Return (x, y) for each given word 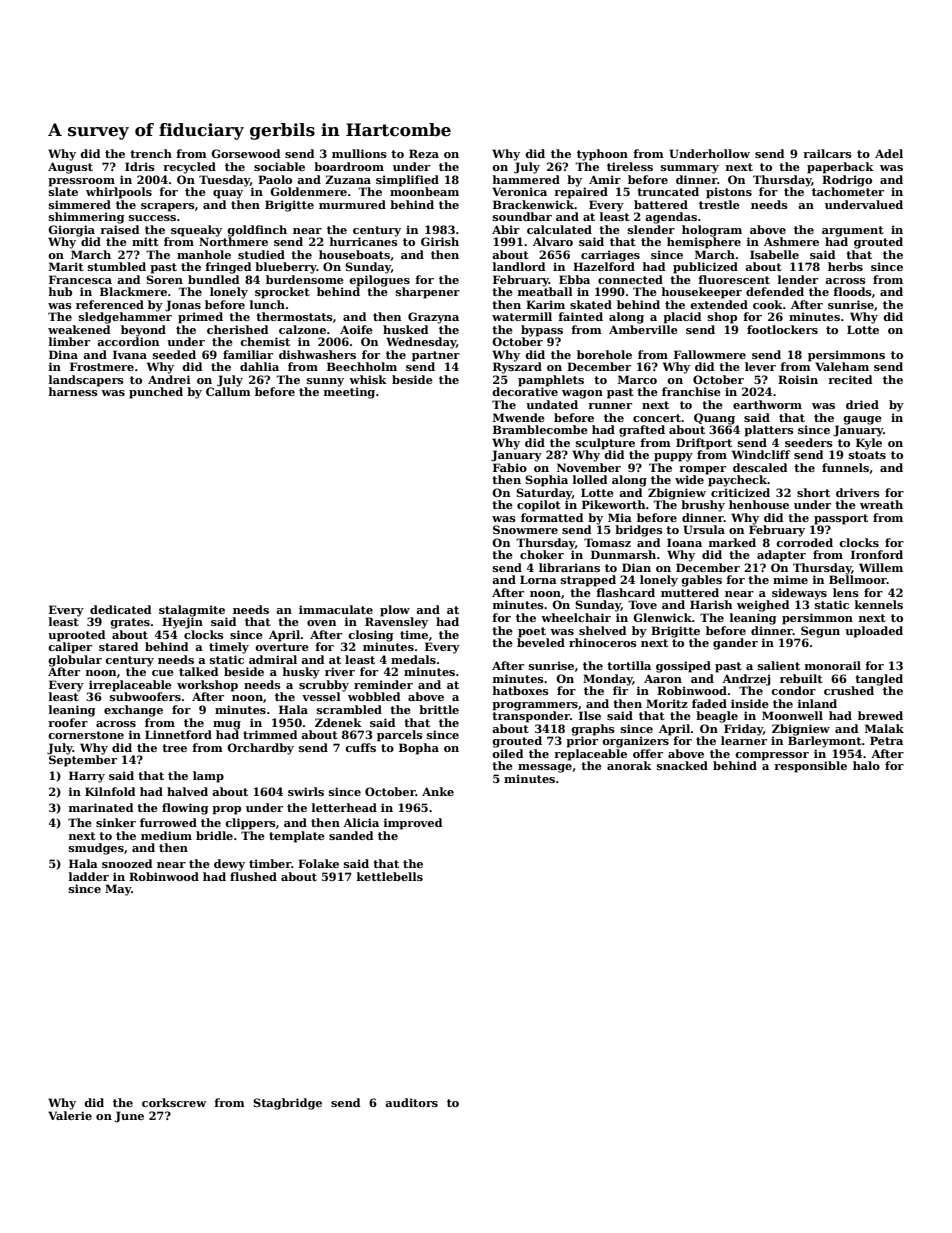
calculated (559, 229)
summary (690, 169)
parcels (400, 736)
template (297, 837)
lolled (590, 479)
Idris (140, 166)
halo (866, 765)
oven (321, 623)
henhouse (759, 504)
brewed (880, 715)
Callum (228, 391)
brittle (439, 709)
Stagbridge (287, 1104)
